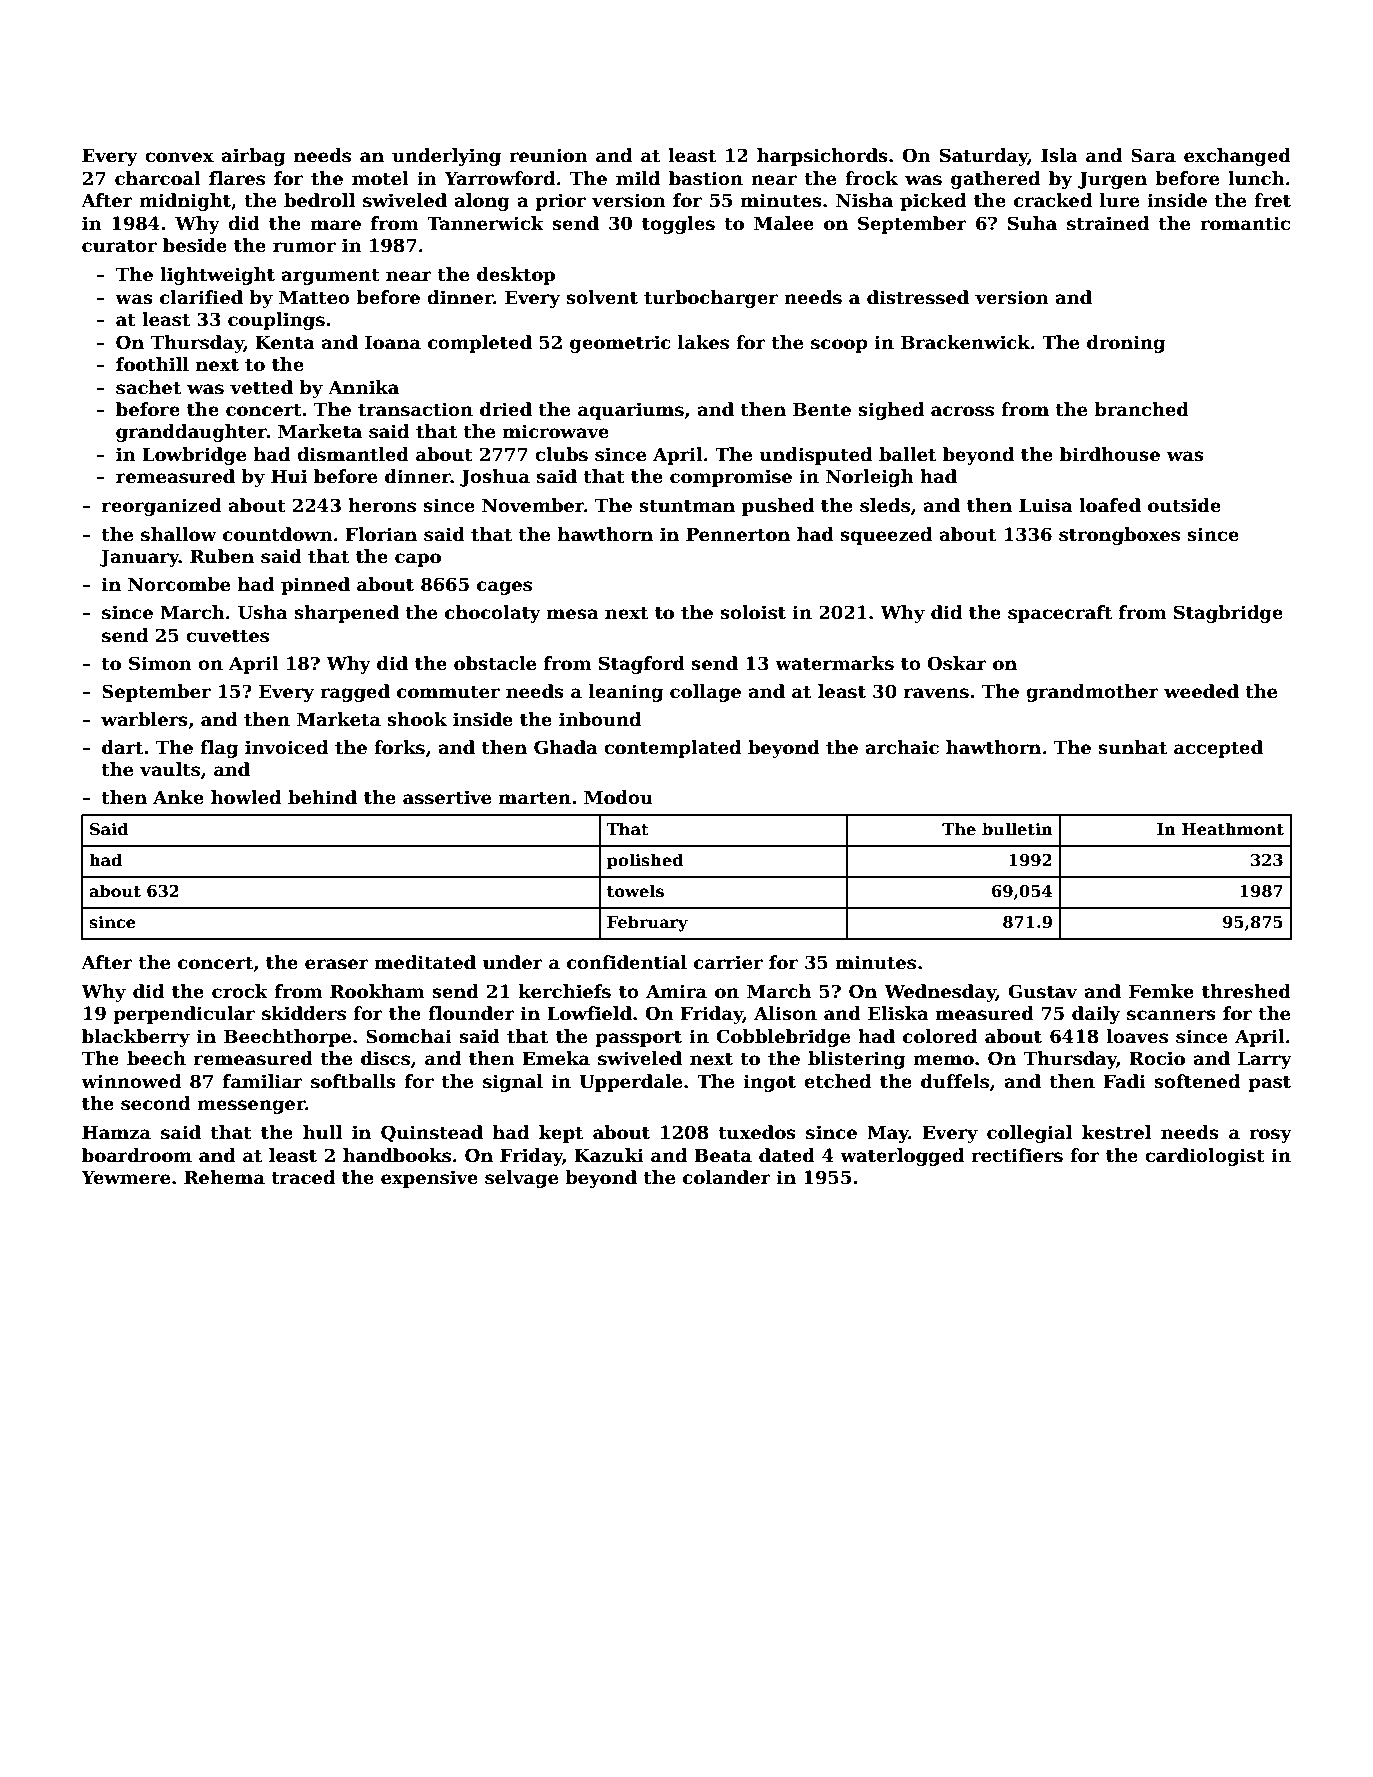 The width and height of the screenshot is (1373, 1777). Describe the element at coordinates (263, 1081) in the screenshot. I see `familiar` at that location.
